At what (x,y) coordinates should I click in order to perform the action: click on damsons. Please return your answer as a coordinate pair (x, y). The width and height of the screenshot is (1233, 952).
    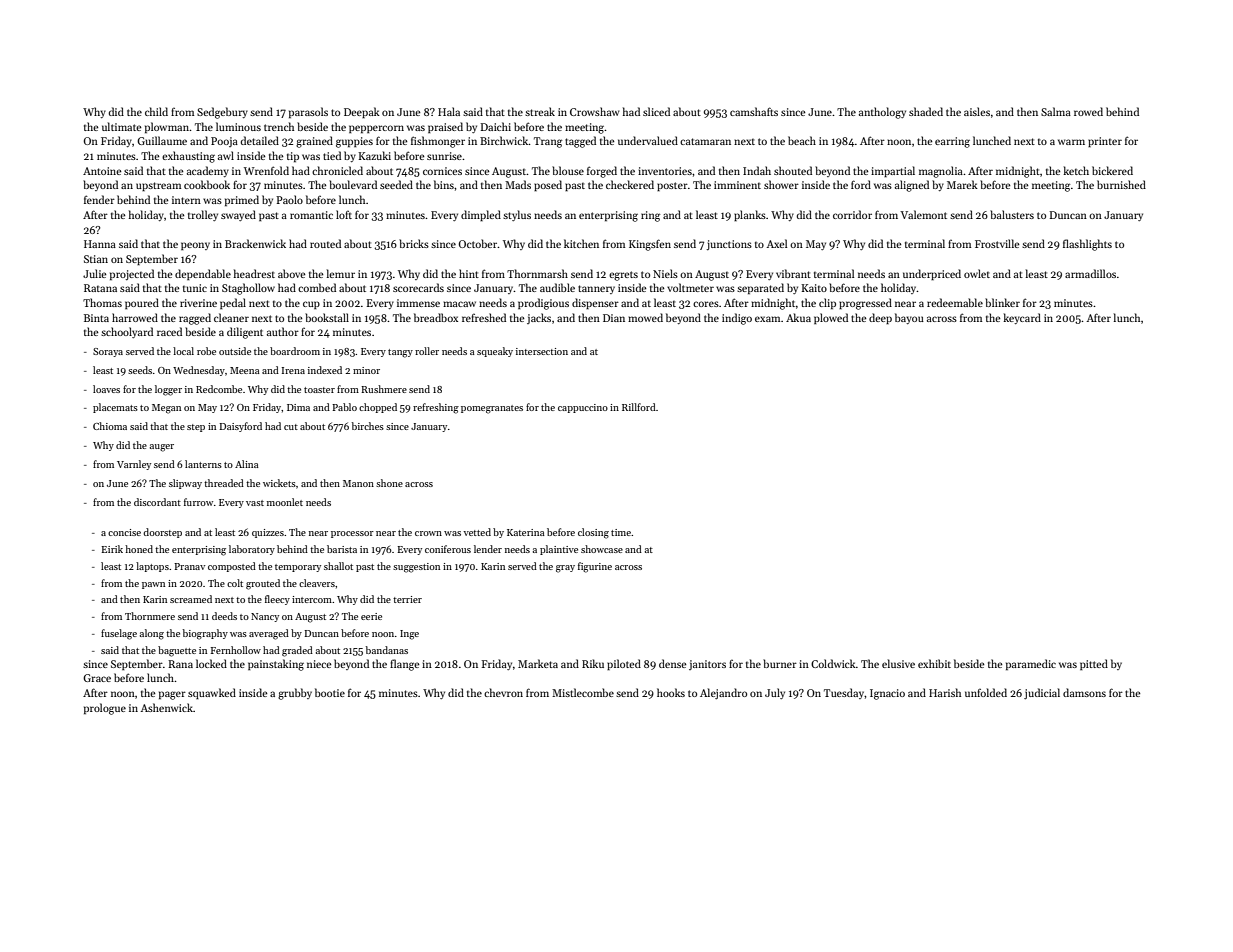
    Looking at the image, I should click on (1084, 692).
